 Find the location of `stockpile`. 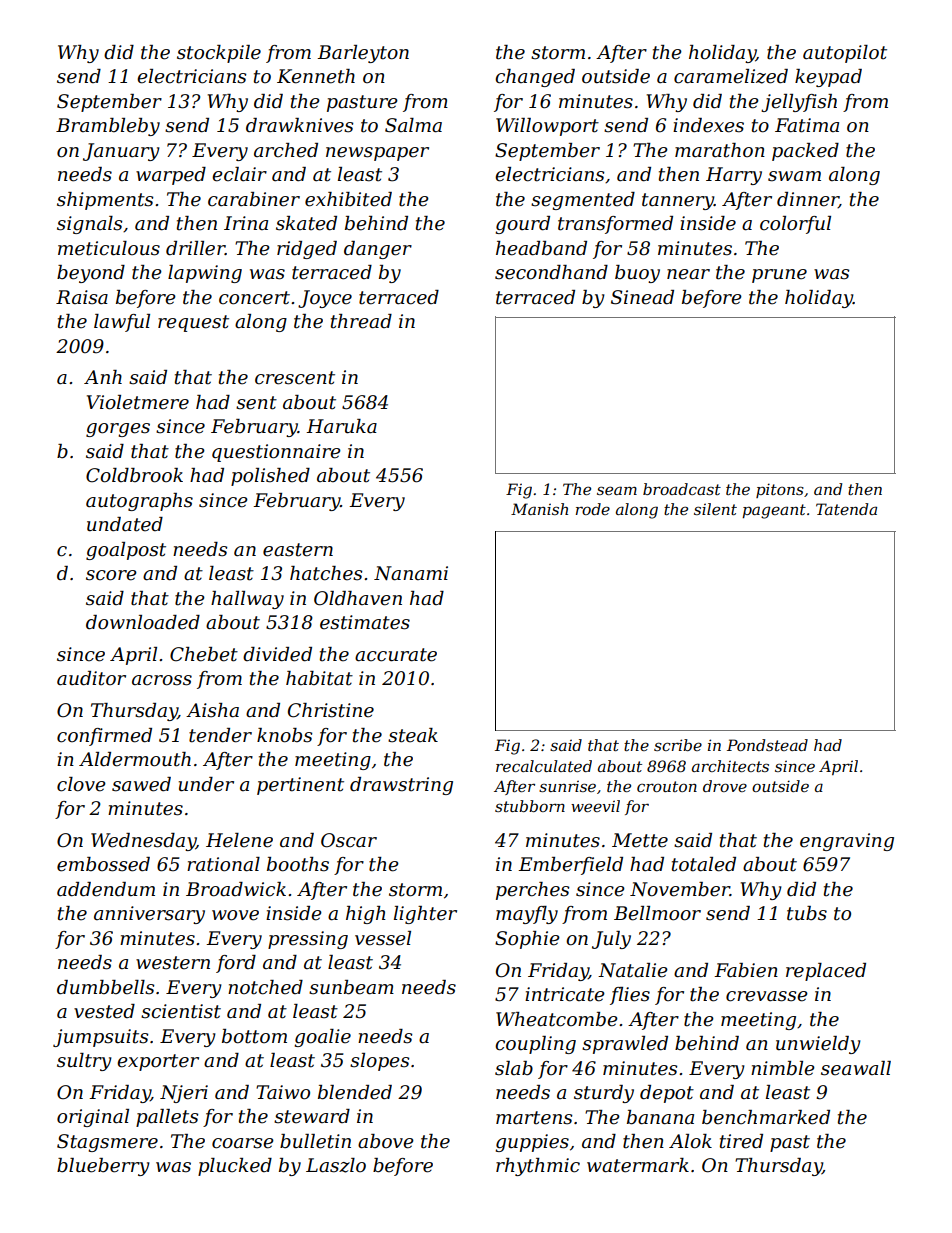

stockpile is located at coordinates (219, 54).
